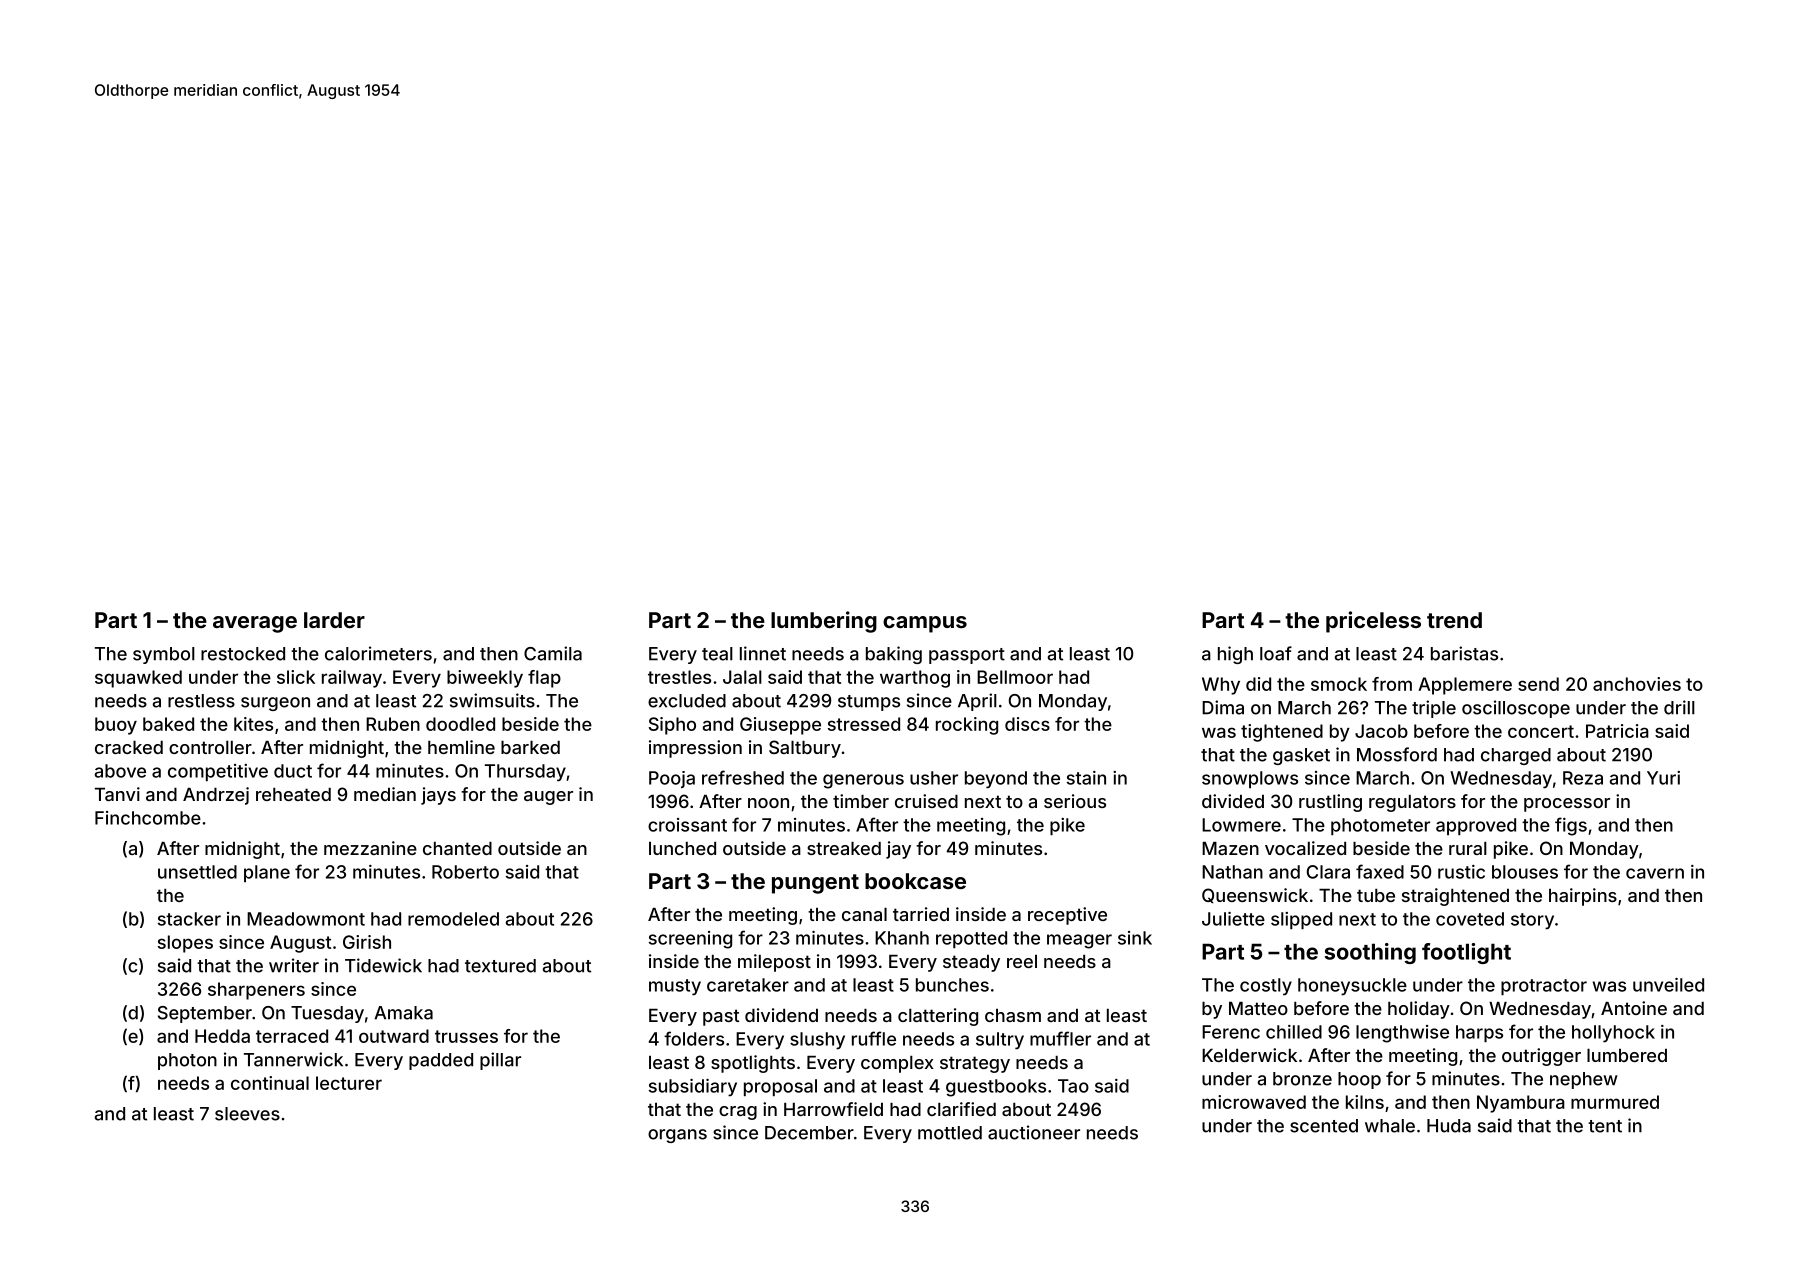 This image has height=1274, width=1801. I want to click on Yuri, so click(1663, 778).
